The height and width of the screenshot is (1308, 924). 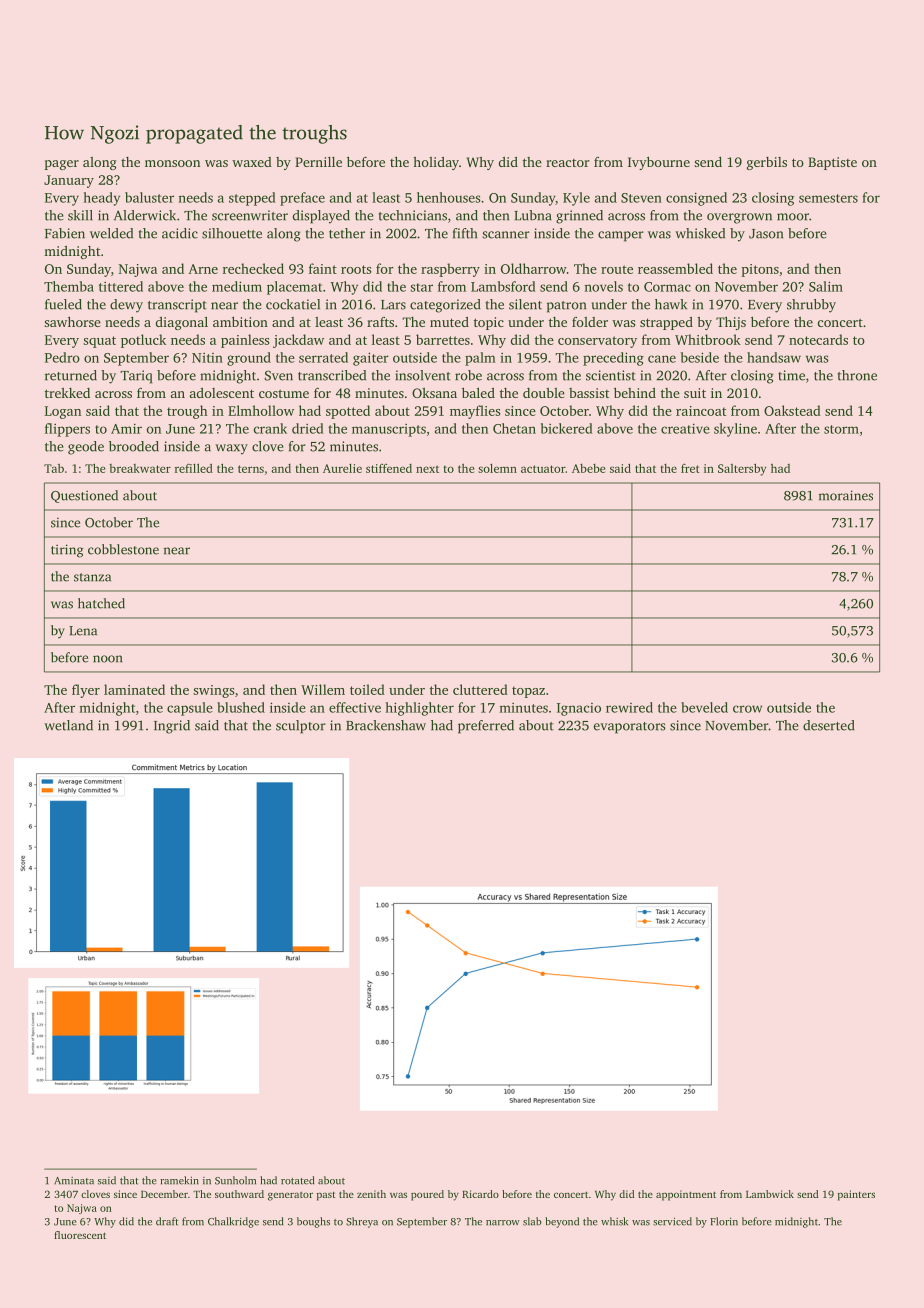 I want to click on ramekin, so click(x=179, y=1180).
